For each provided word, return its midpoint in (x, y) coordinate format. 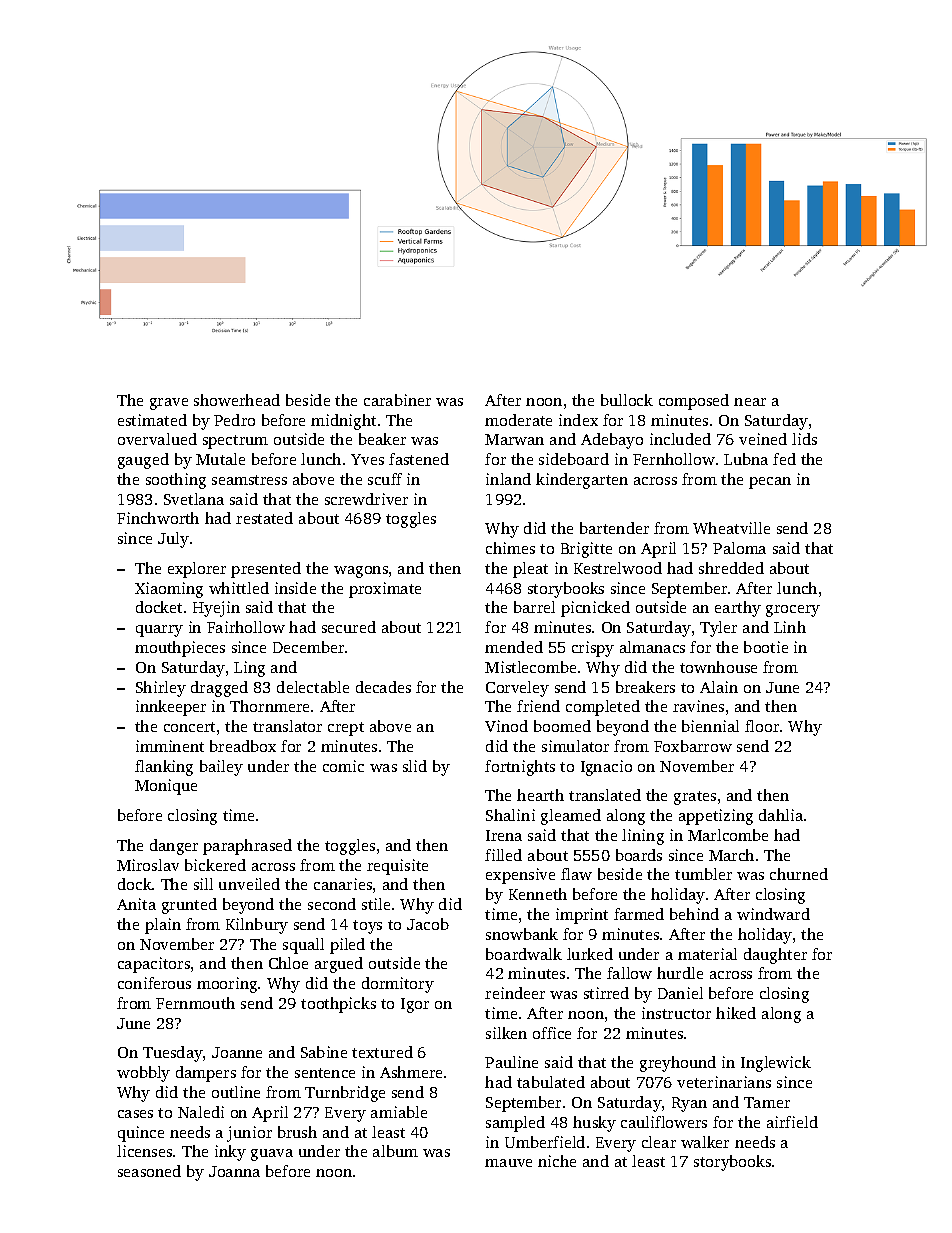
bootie (766, 647)
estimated (152, 420)
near (750, 402)
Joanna (234, 1171)
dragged (219, 689)
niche (557, 1161)
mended (514, 647)
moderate (518, 420)
